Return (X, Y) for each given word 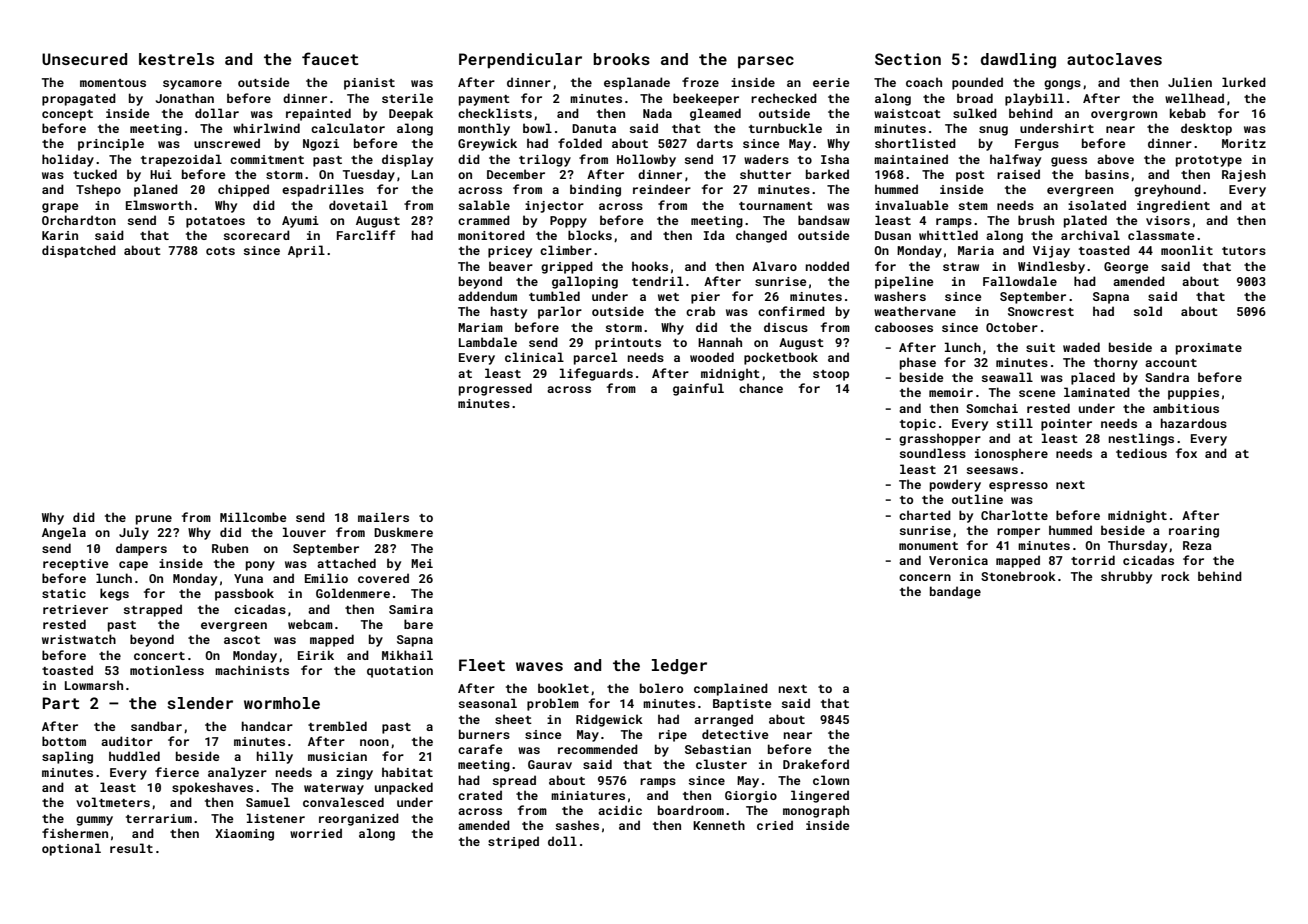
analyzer (237, 773)
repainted (318, 114)
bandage (955, 592)
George (1126, 268)
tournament (776, 206)
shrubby (1126, 577)
